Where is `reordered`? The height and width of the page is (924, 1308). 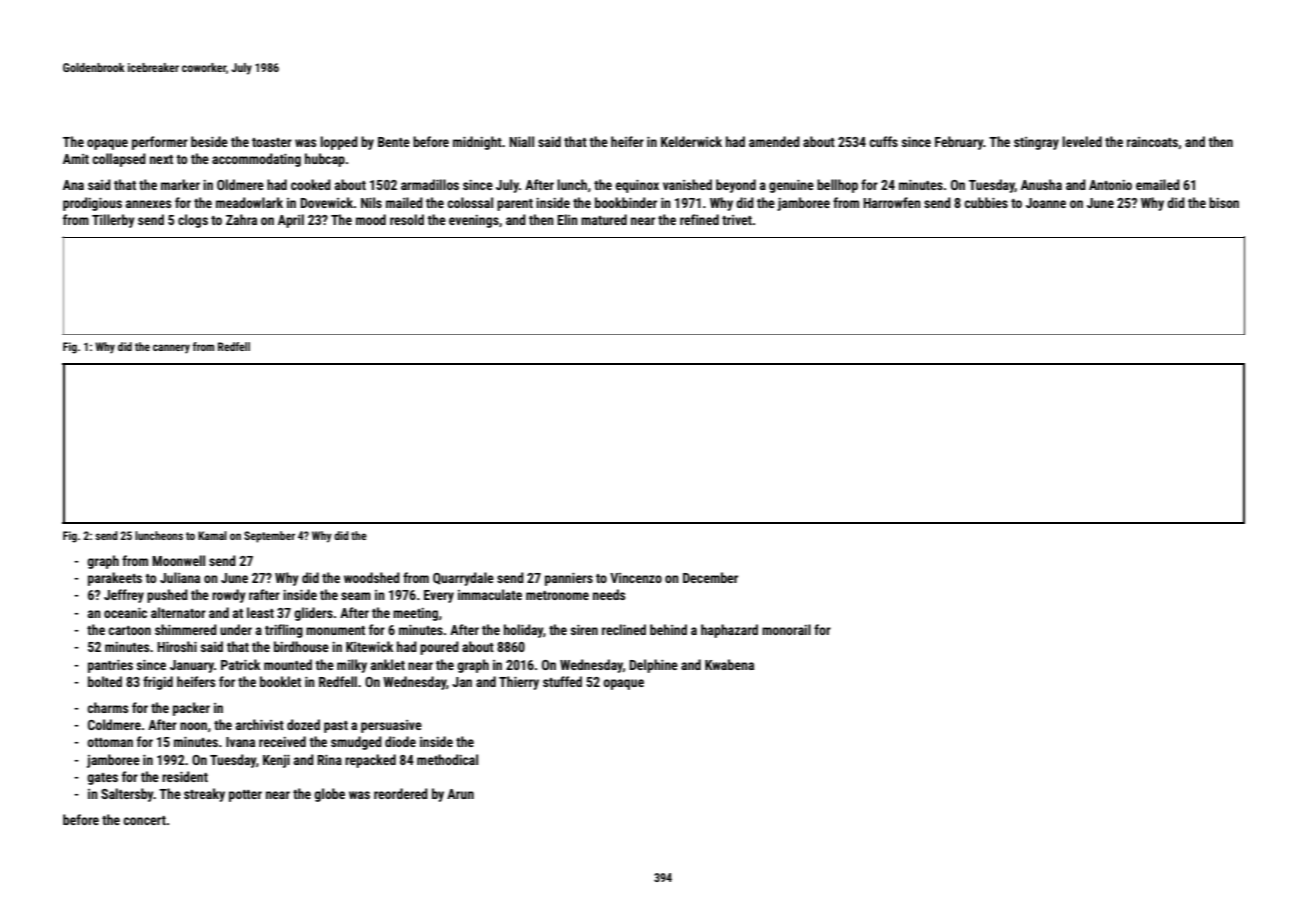
reordered is located at coordinates (401, 793).
